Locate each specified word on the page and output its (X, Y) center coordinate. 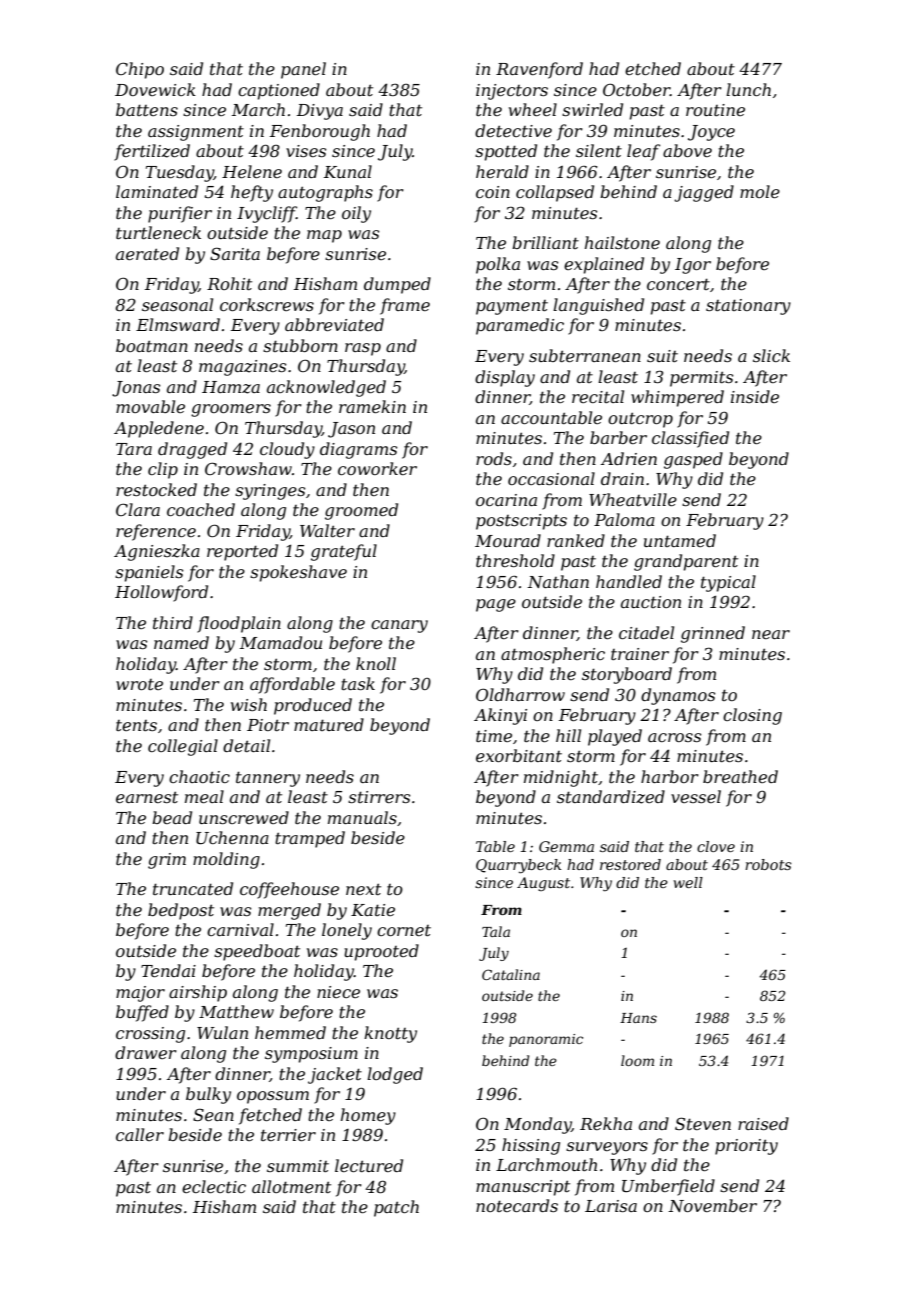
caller (140, 1134)
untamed (680, 540)
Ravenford (539, 70)
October (636, 89)
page (496, 605)
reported (242, 552)
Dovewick (155, 89)
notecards (517, 1205)
